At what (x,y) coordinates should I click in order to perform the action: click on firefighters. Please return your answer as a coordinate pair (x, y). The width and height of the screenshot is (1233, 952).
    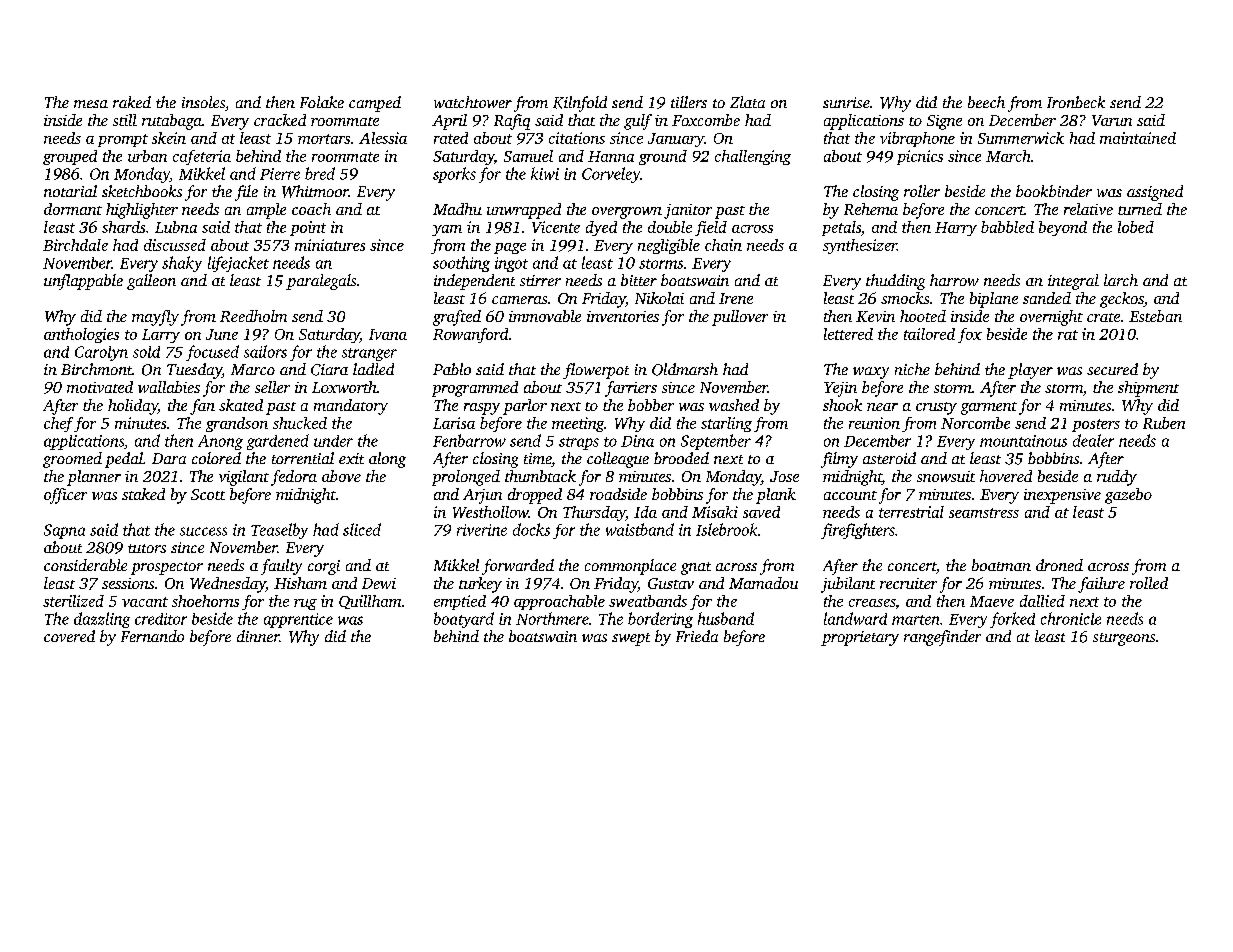
    Looking at the image, I should click on (858, 531).
